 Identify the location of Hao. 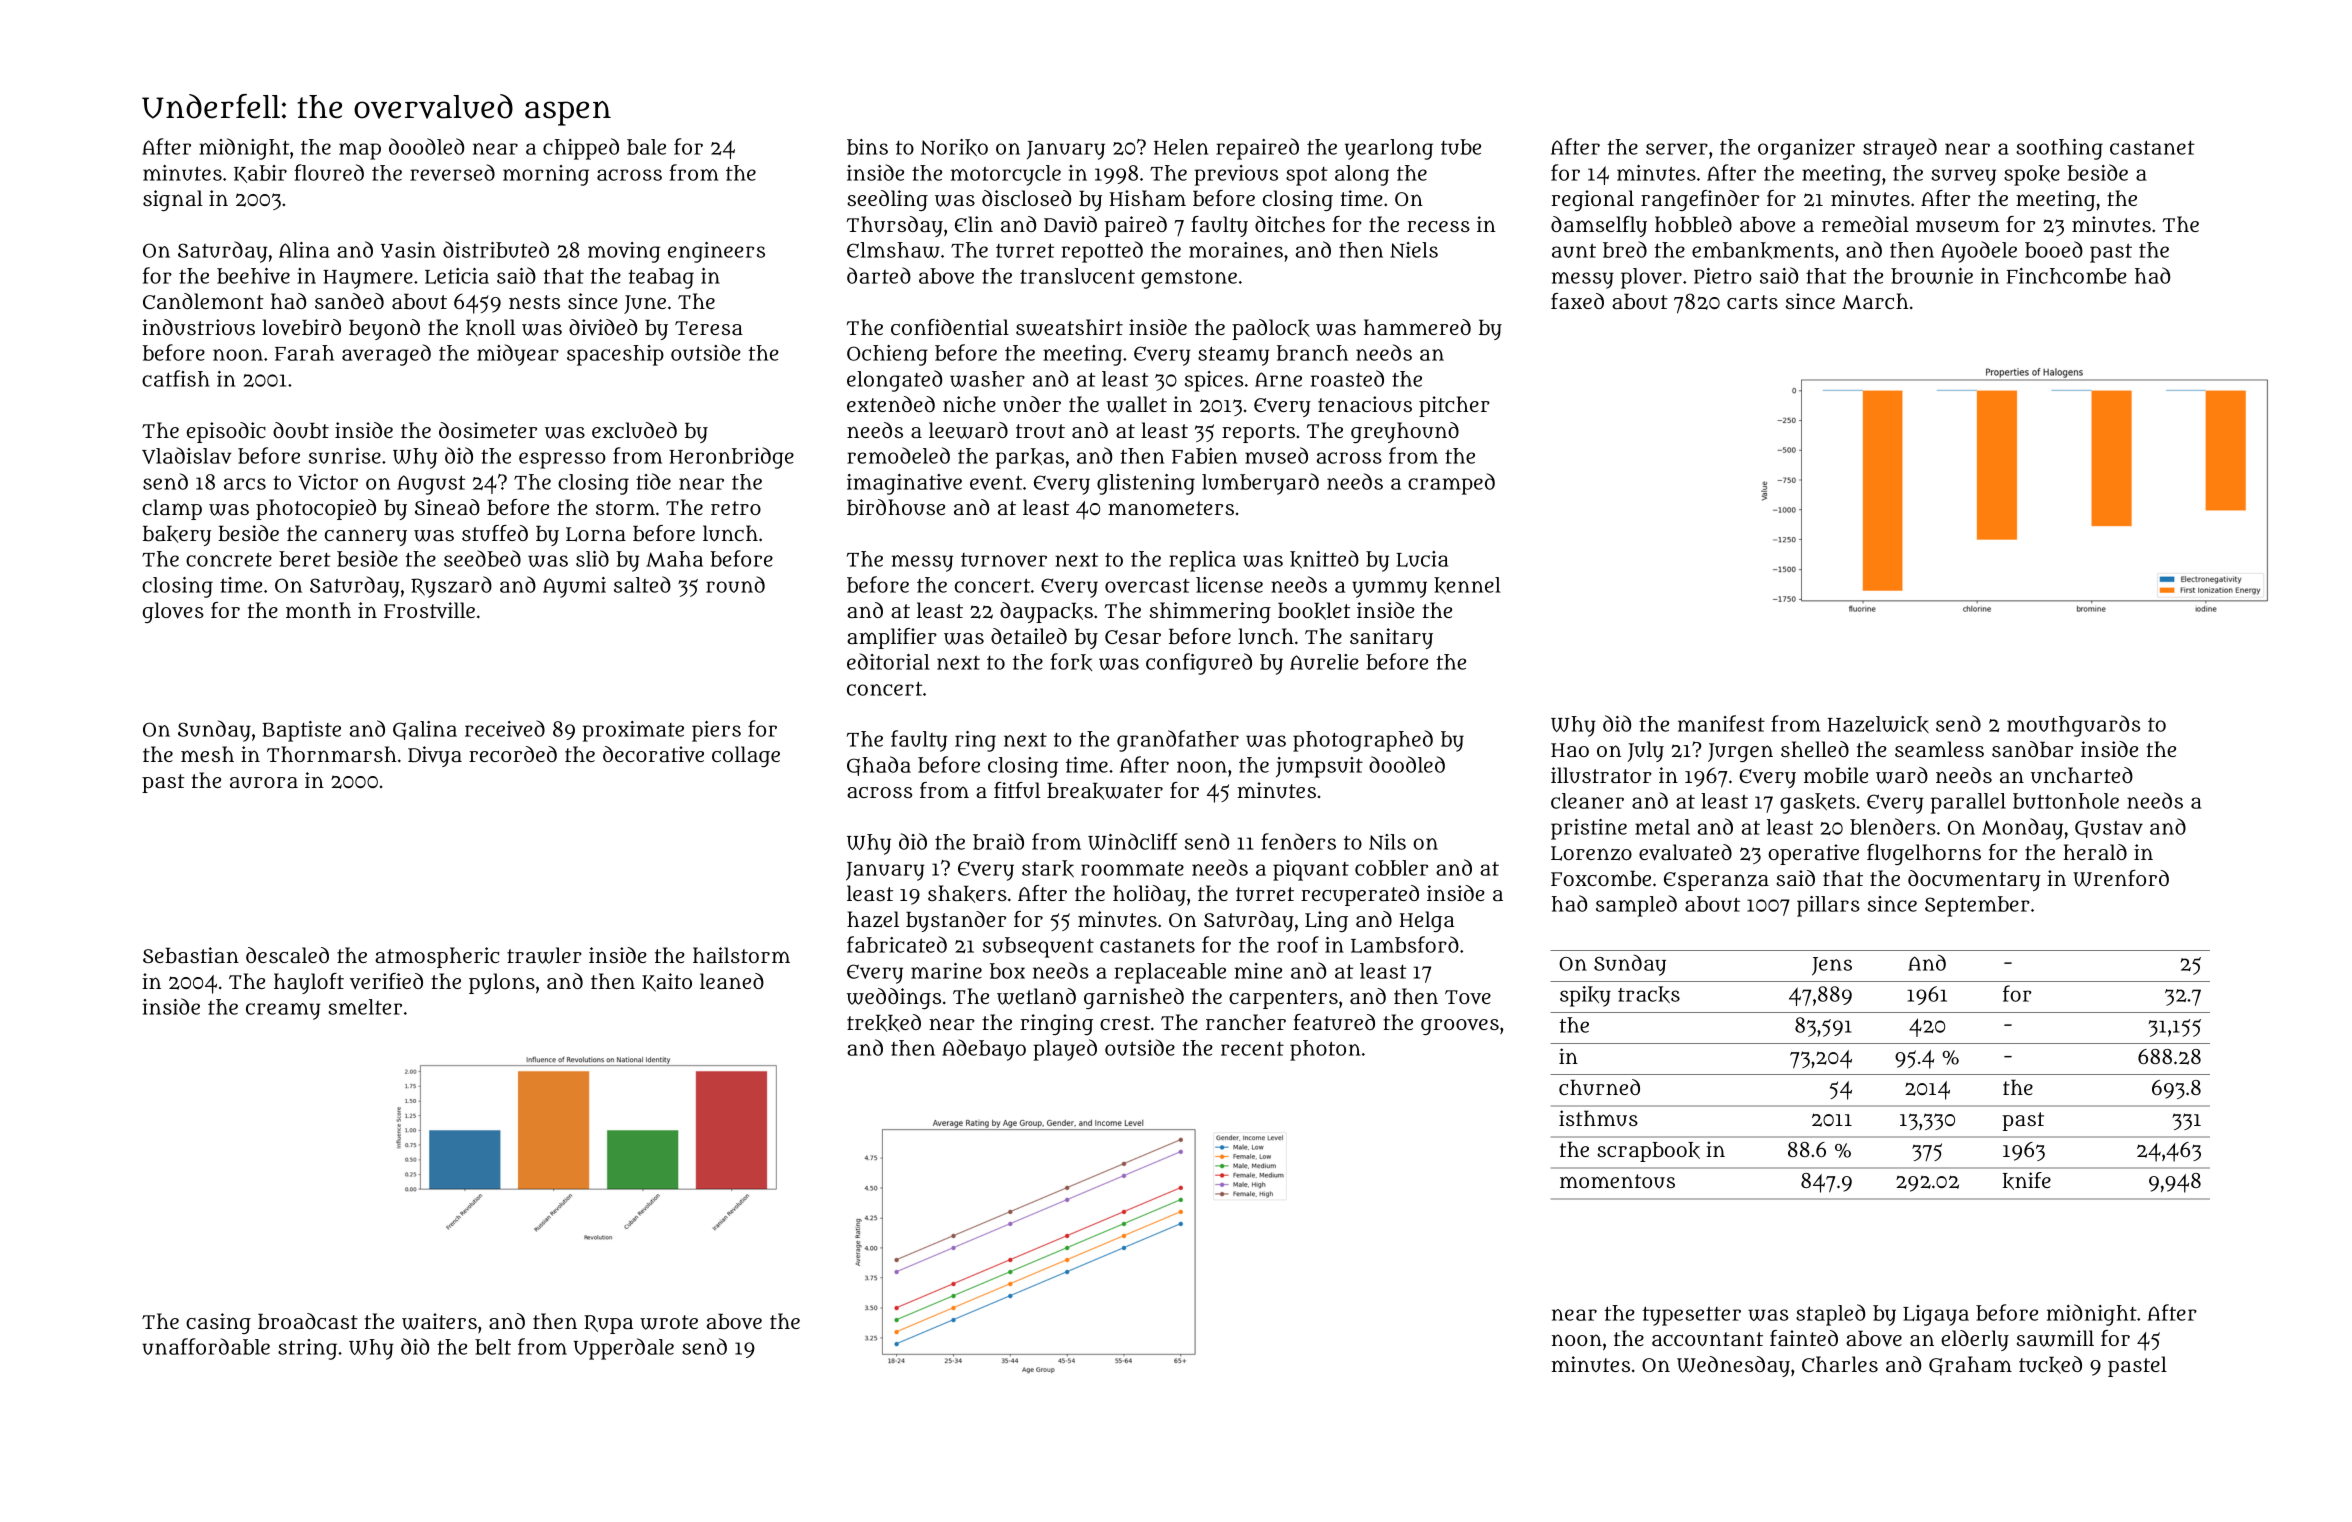
(1570, 750).
